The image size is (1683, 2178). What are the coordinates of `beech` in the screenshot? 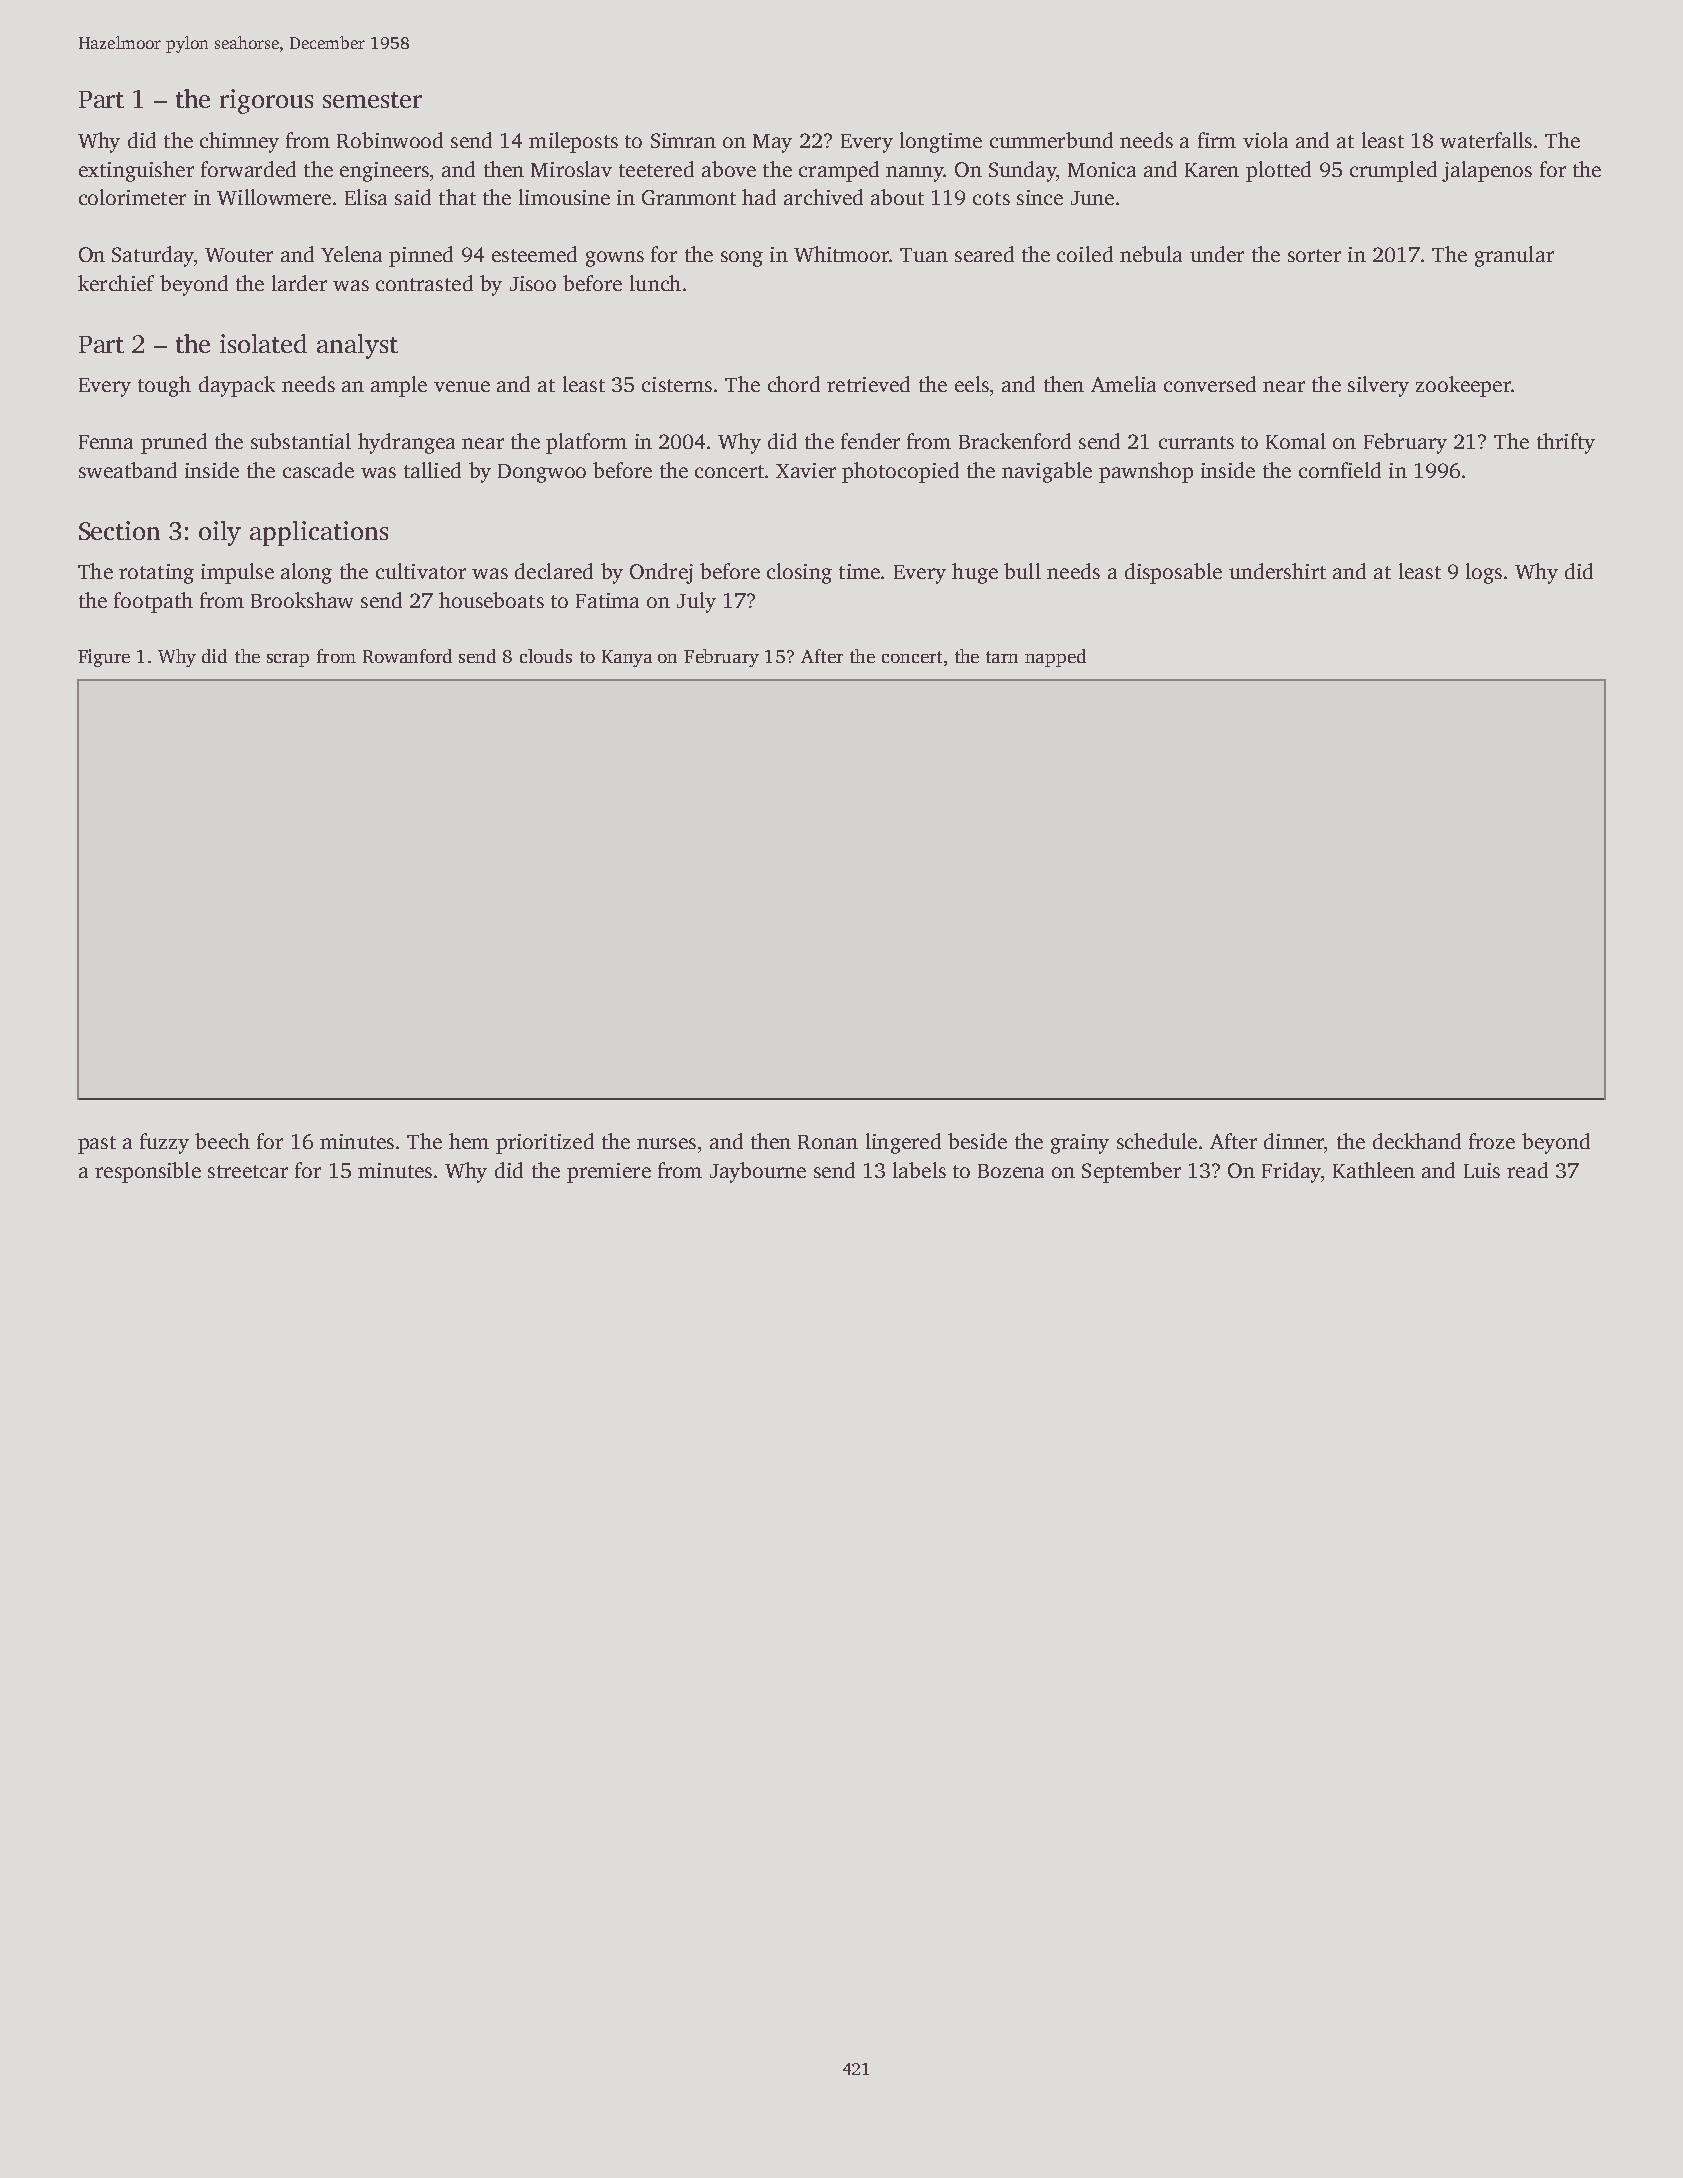 It's located at (222, 1141).
